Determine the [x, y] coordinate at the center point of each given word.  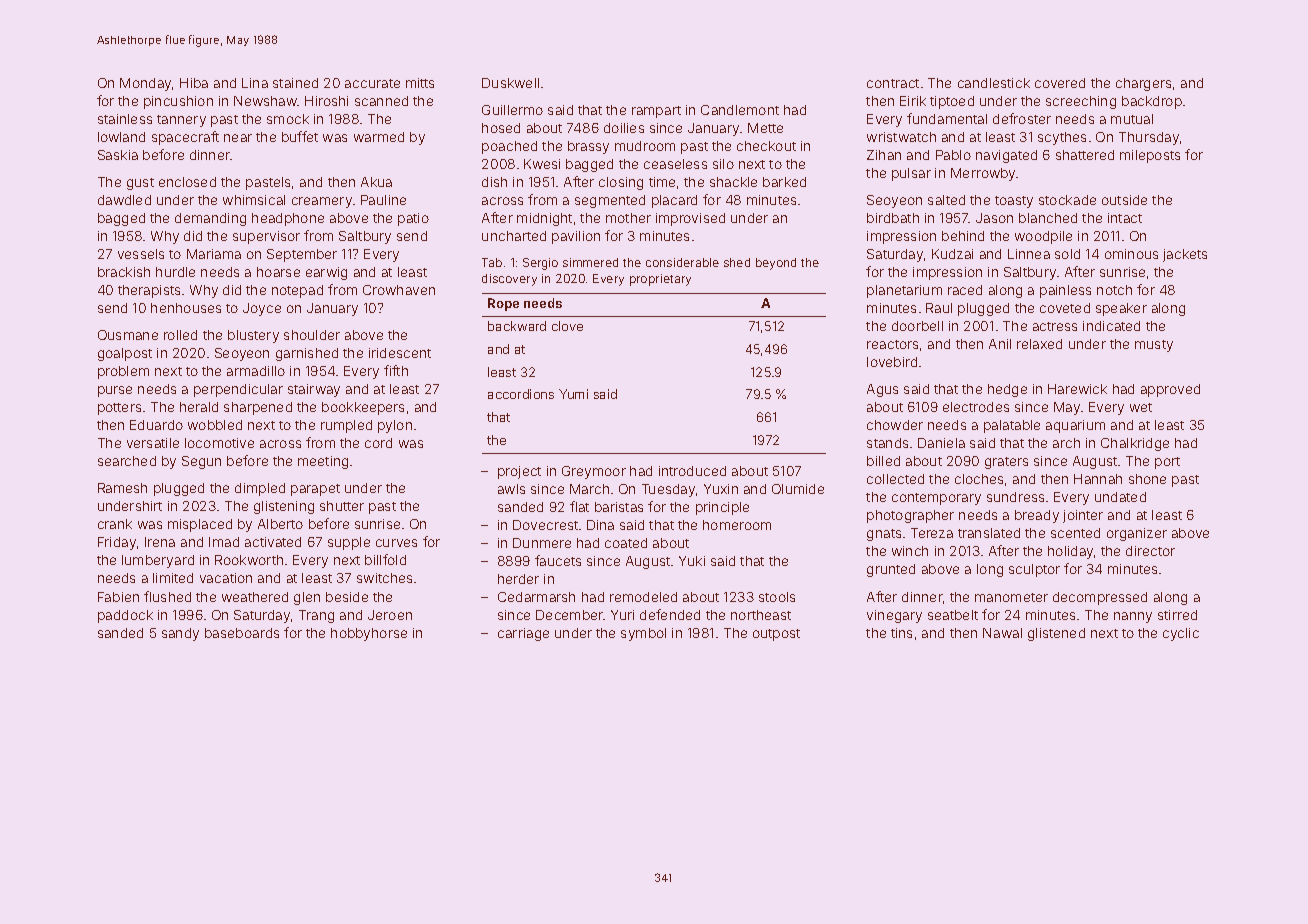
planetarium [904, 291]
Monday [145, 84]
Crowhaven [399, 290]
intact [1125, 218]
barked [784, 182]
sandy [180, 634]
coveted [1065, 308]
